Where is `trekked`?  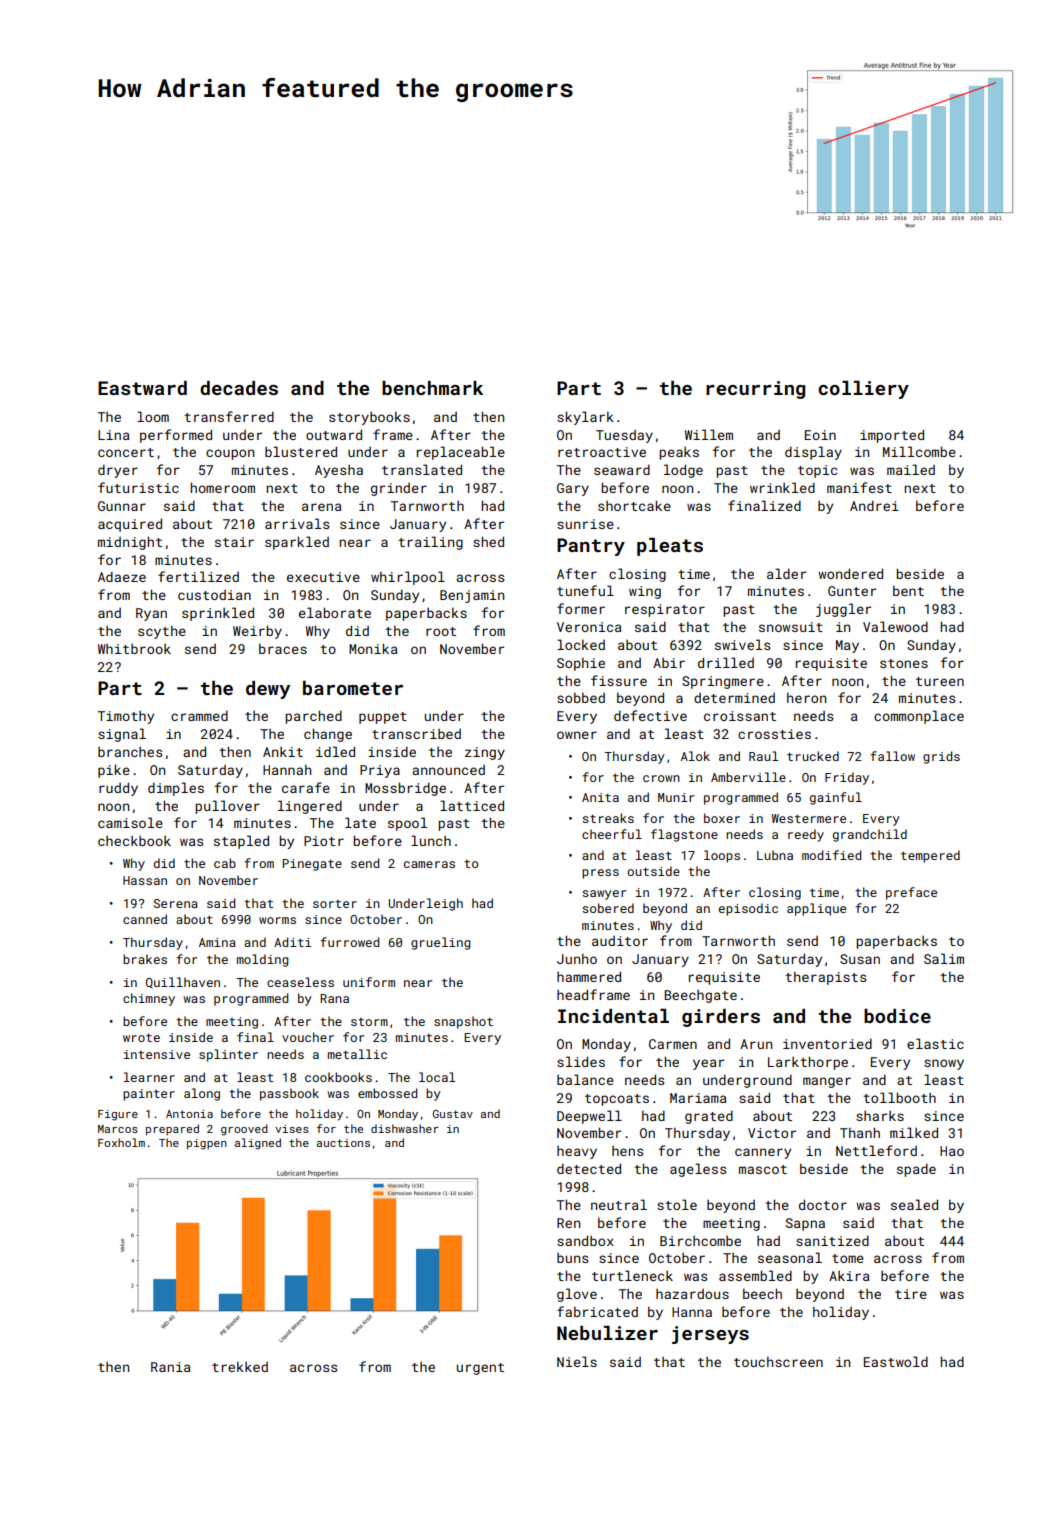
trekked is located at coordinates (240, 1367).
